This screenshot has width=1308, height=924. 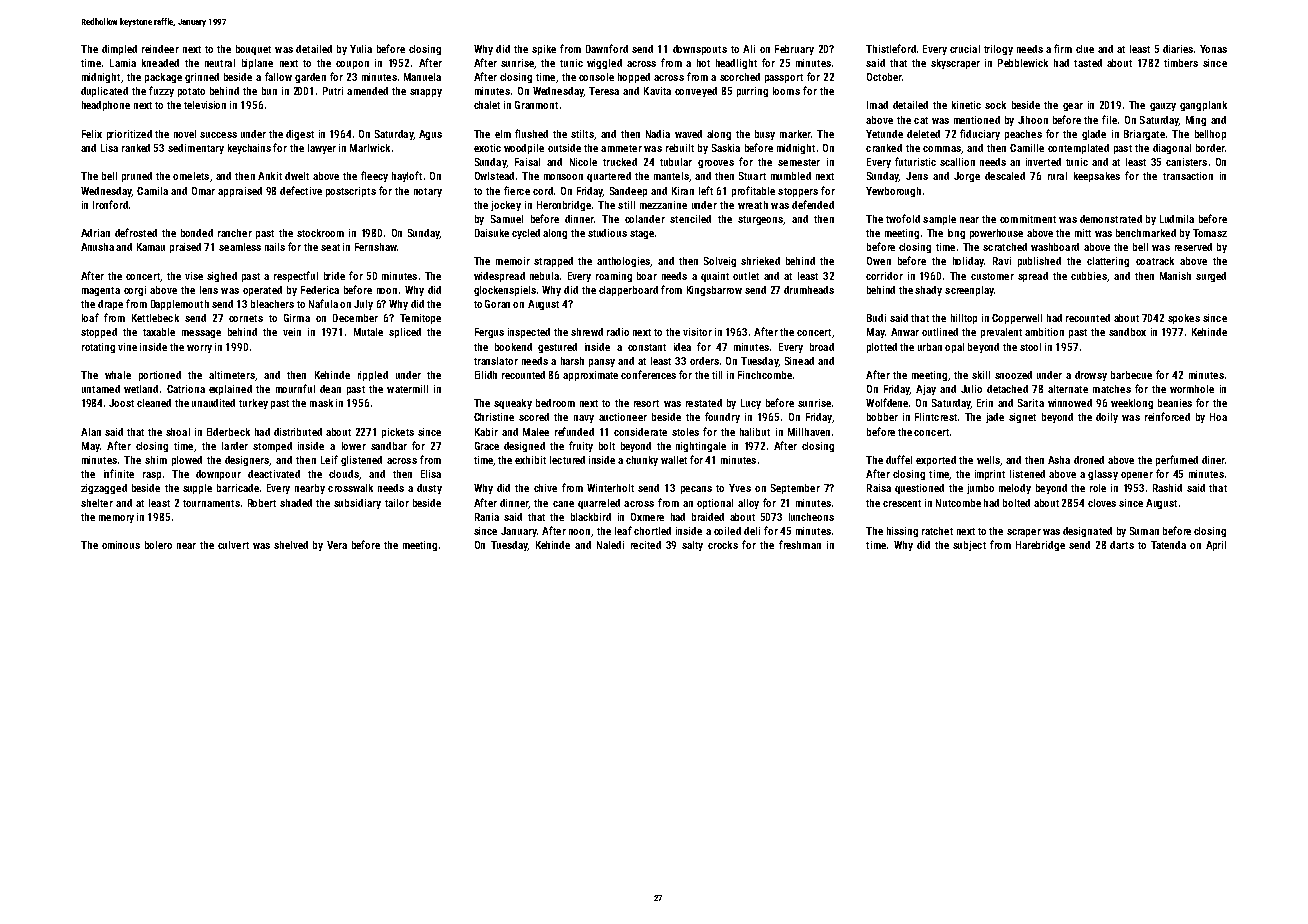 I want to click on spike, so click(x=544, y=50).
